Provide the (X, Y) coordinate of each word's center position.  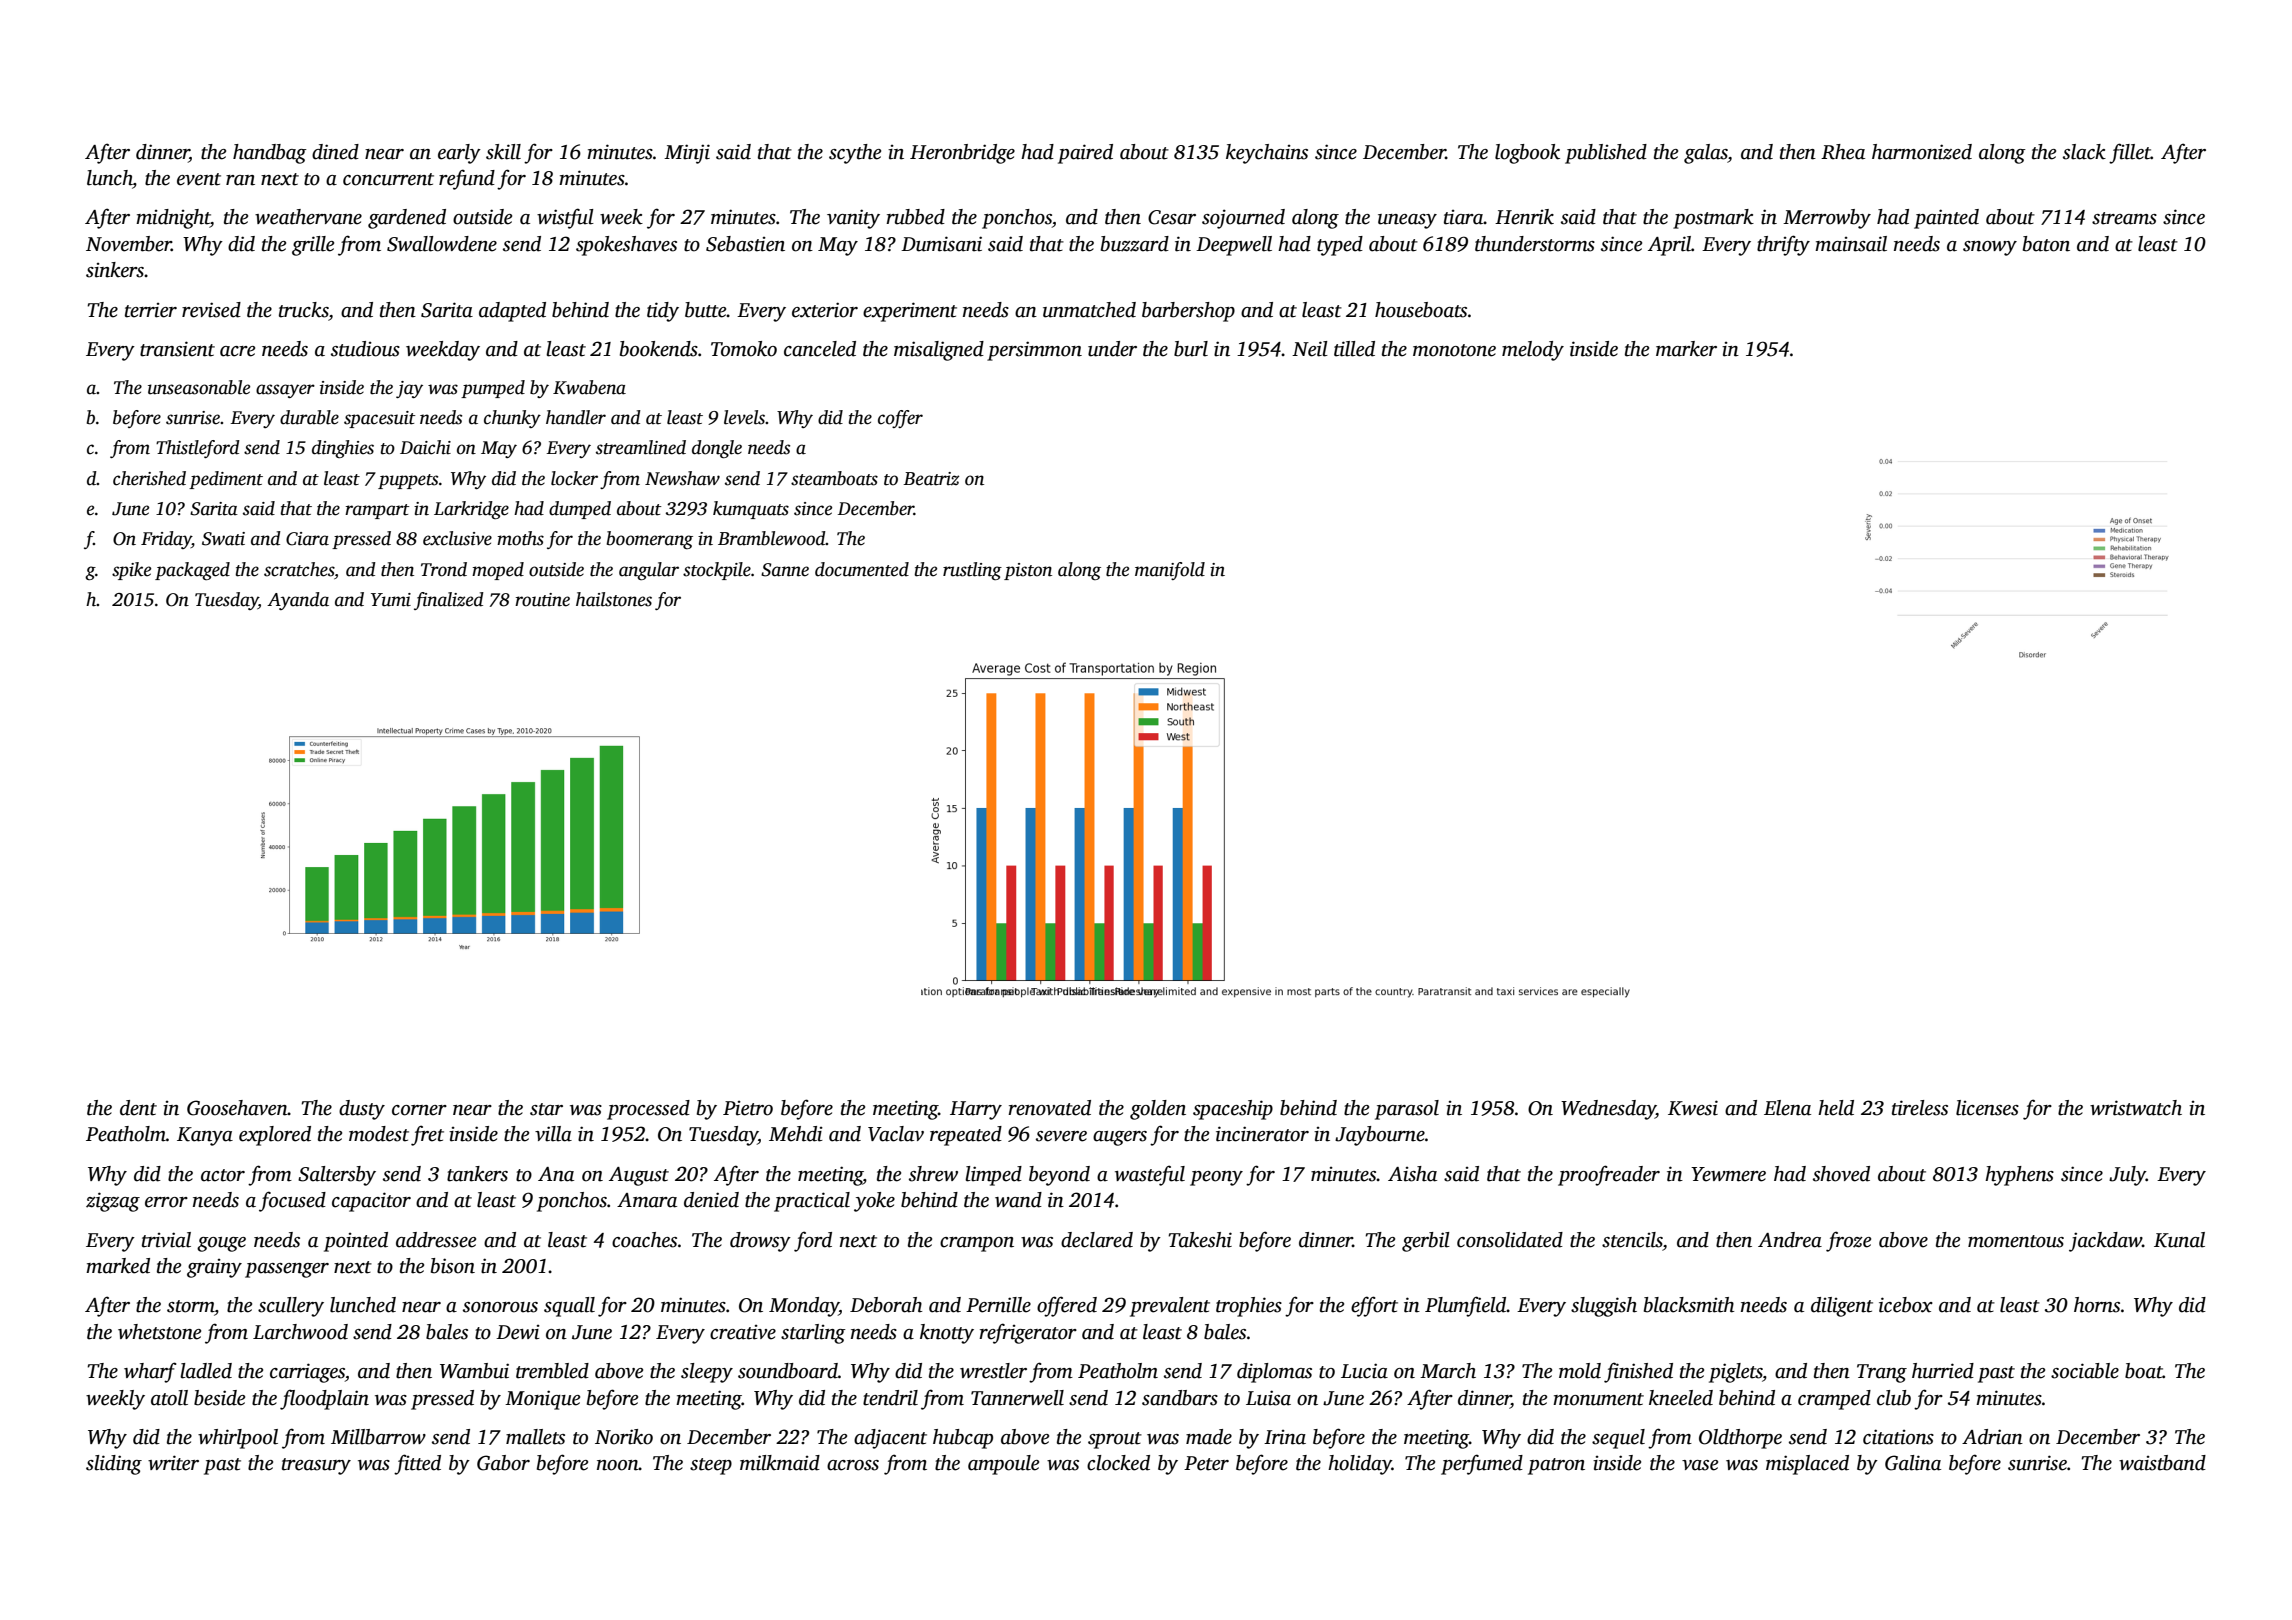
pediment (226, 480)
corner (419, 1110)
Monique (542, 1400)
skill (503, 152)
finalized (449, 601)
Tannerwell (1017, 1398)
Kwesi (1693, 1108)
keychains (1267, 154)
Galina (1913, 1463)
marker (1686, 349)
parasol (1407, 1110)
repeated (966, 1136)
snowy (1990, 248)
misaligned (939, 351)
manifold (1170, 571)
